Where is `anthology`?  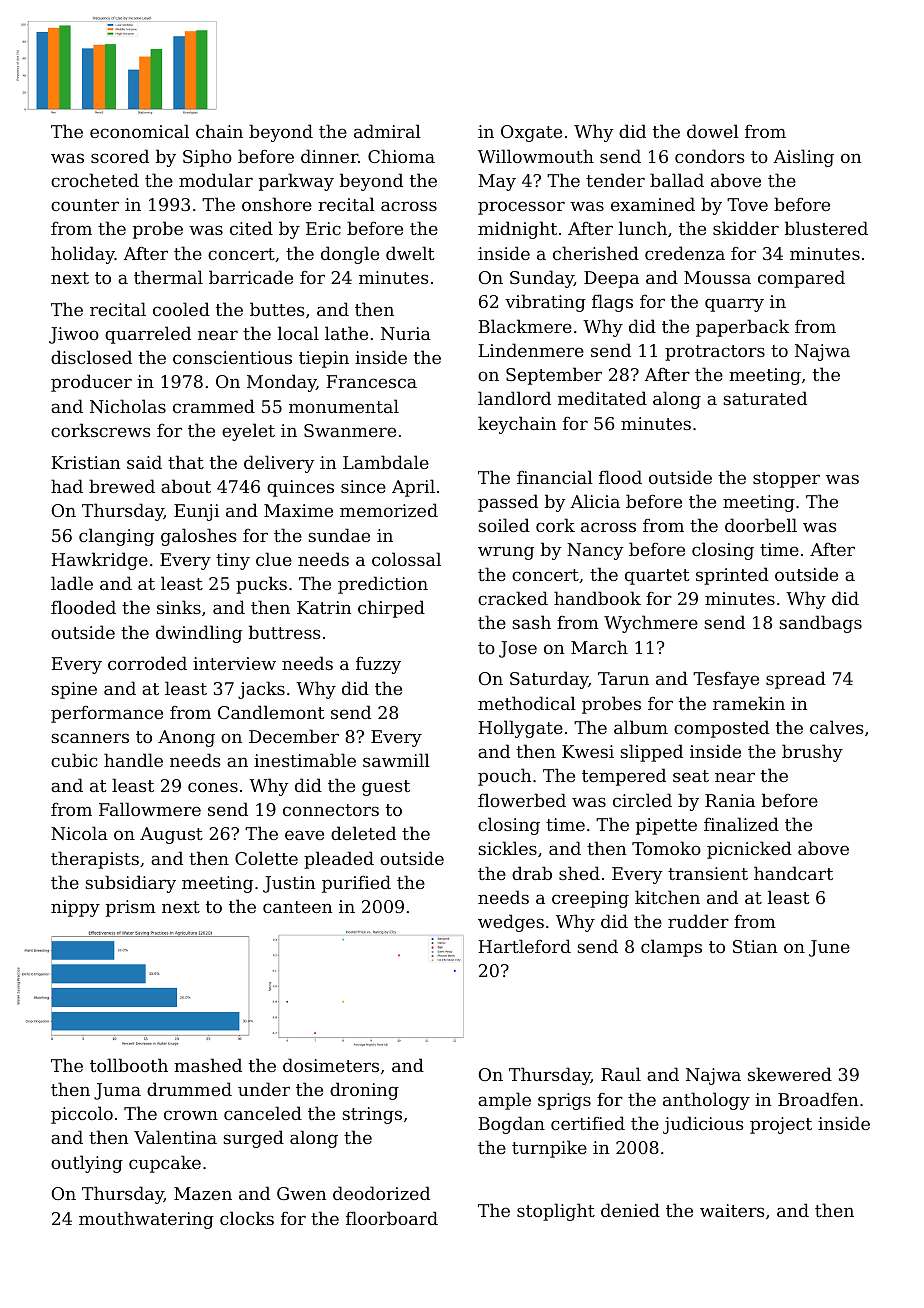 anthology is located at coordinates (706, 1101).
